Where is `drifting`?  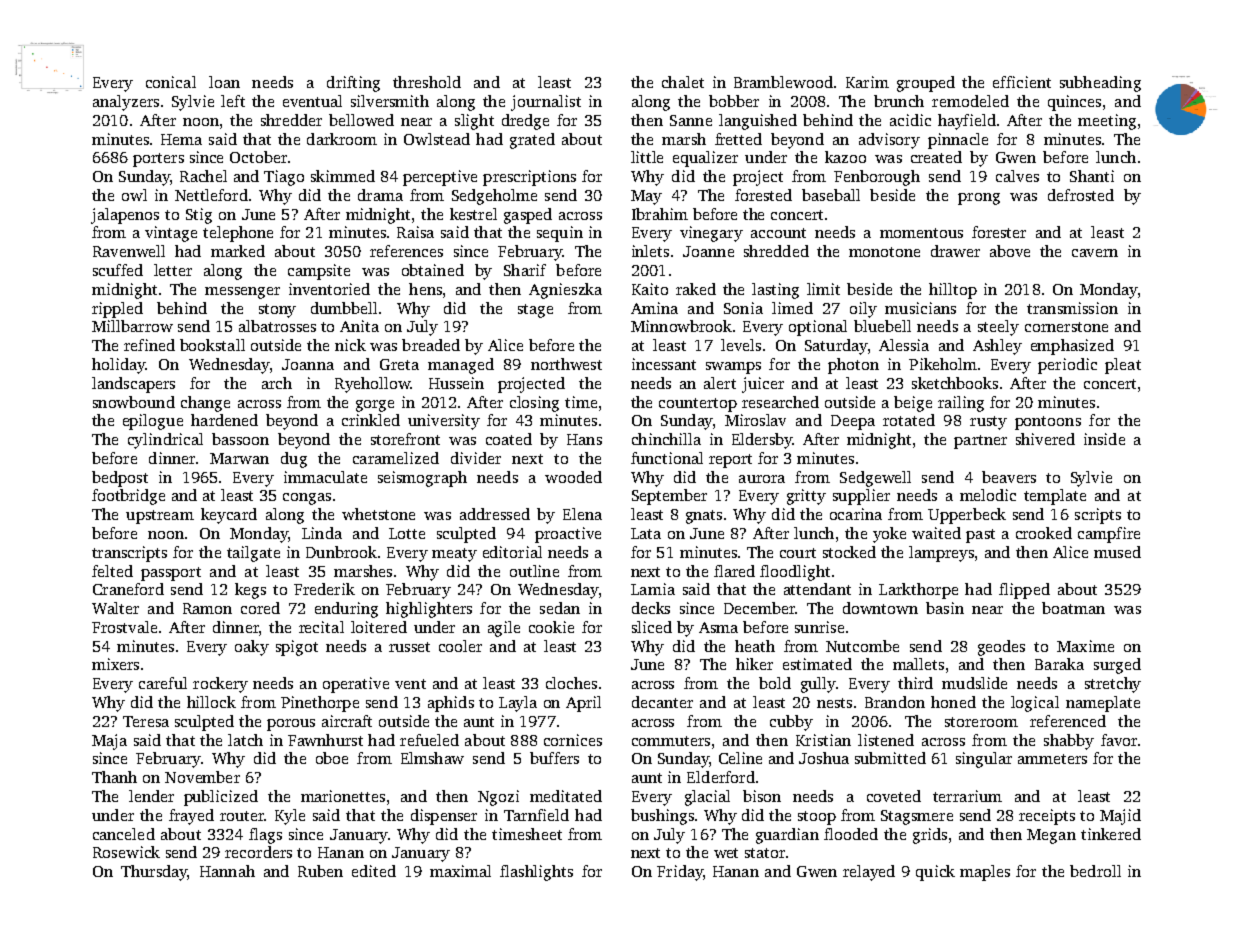
drifting is located at coordinates (353, 84).
